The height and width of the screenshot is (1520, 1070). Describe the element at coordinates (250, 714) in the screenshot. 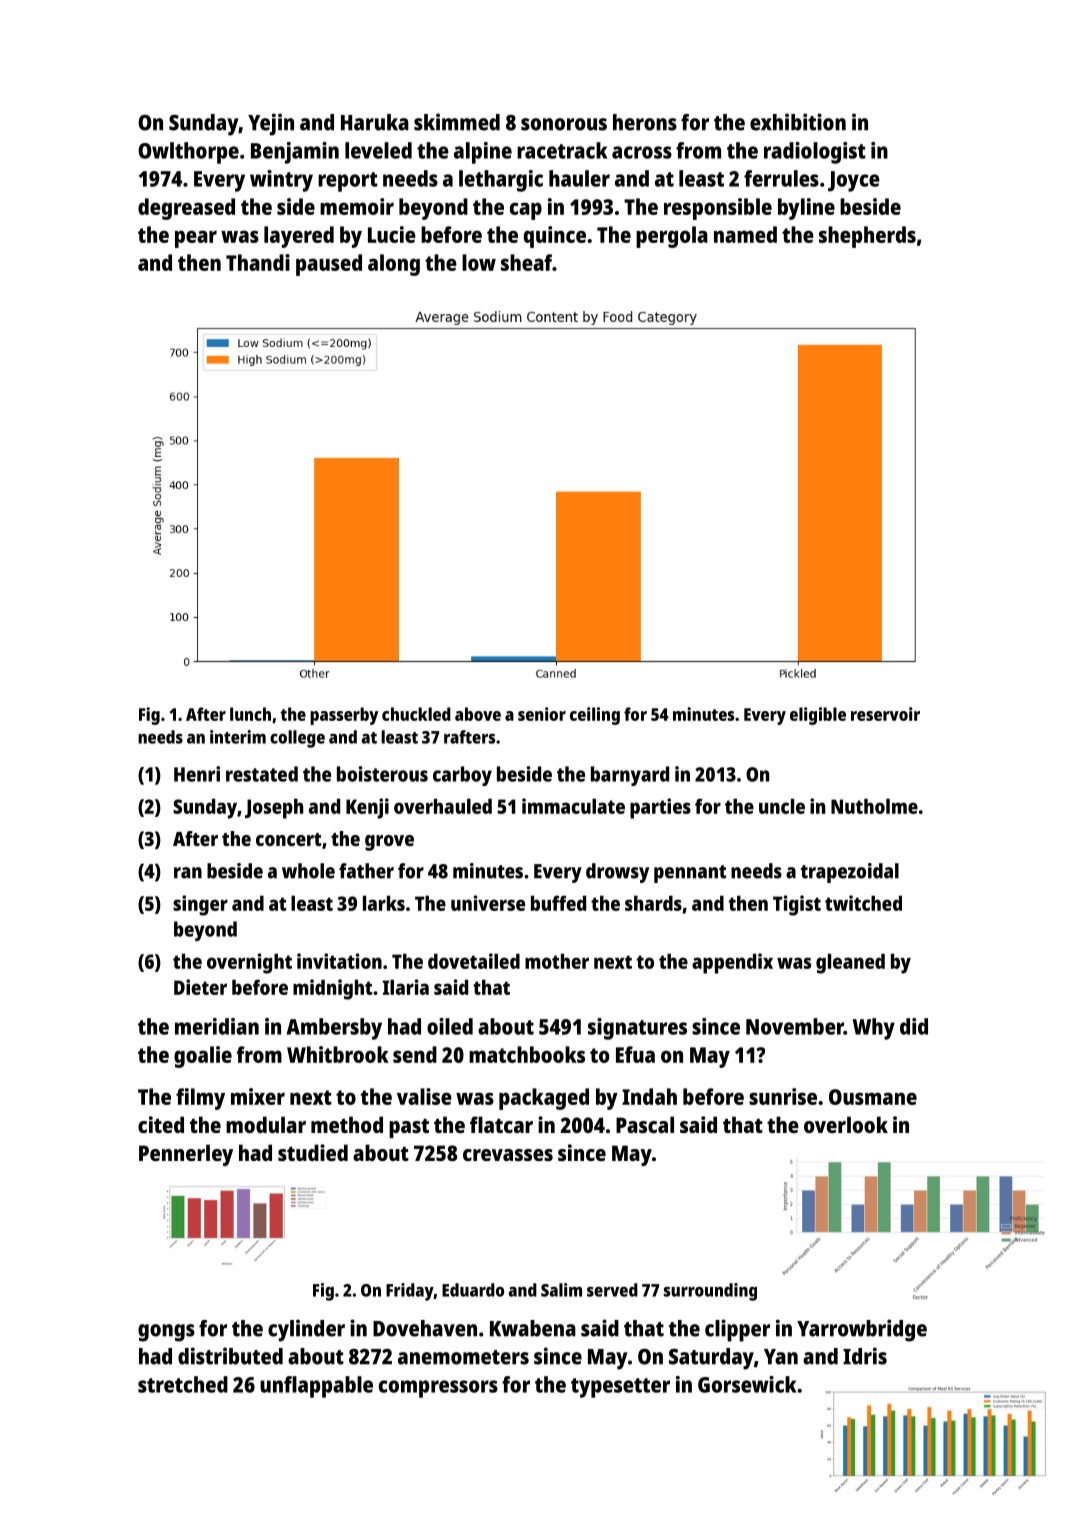

I see `lunch` at that location.
